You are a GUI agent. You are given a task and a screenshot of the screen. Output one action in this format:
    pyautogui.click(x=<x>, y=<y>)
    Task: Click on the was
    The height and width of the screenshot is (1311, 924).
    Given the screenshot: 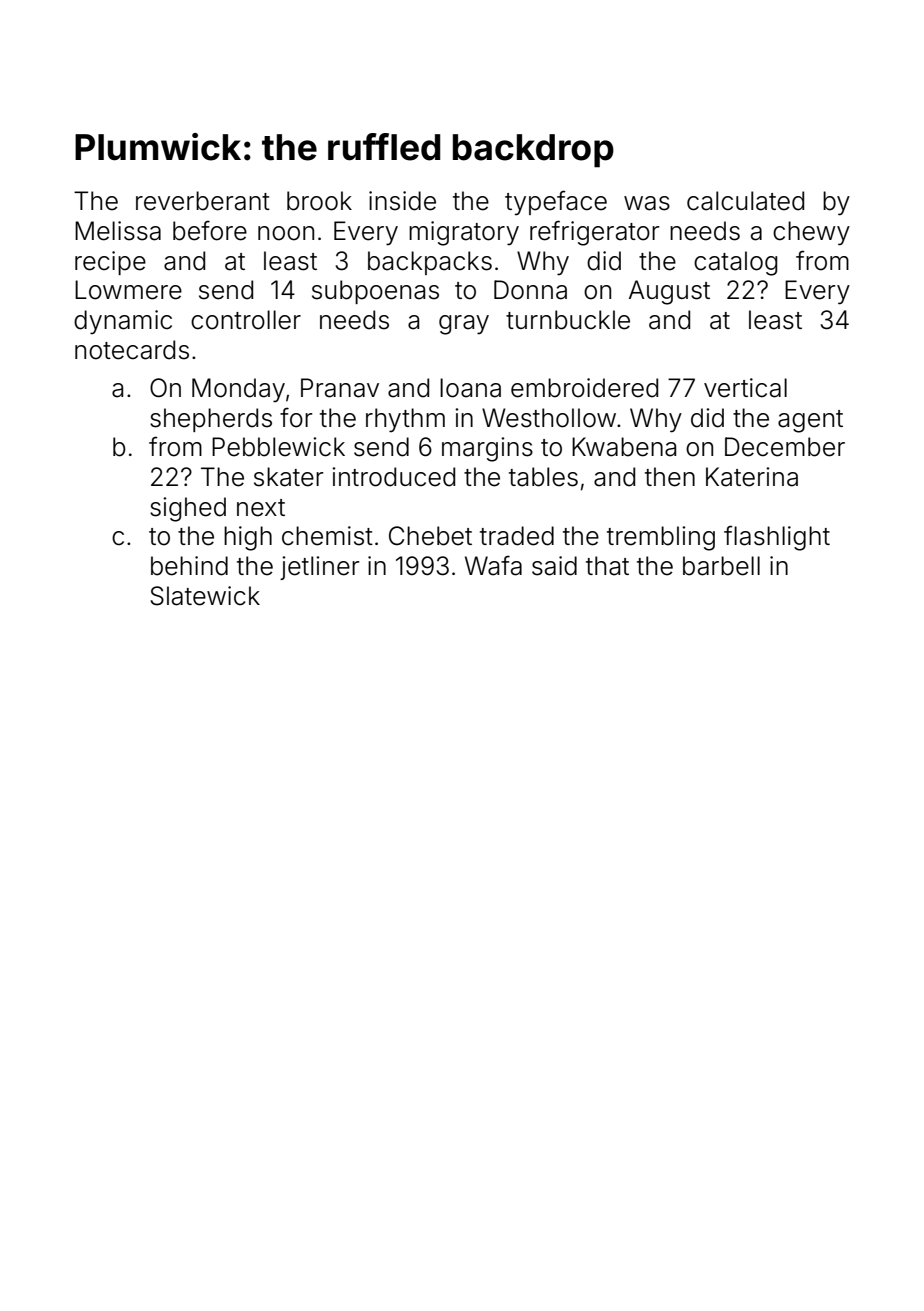 What is the action you would take?
    pyautogui.click(x=647, y=203)
